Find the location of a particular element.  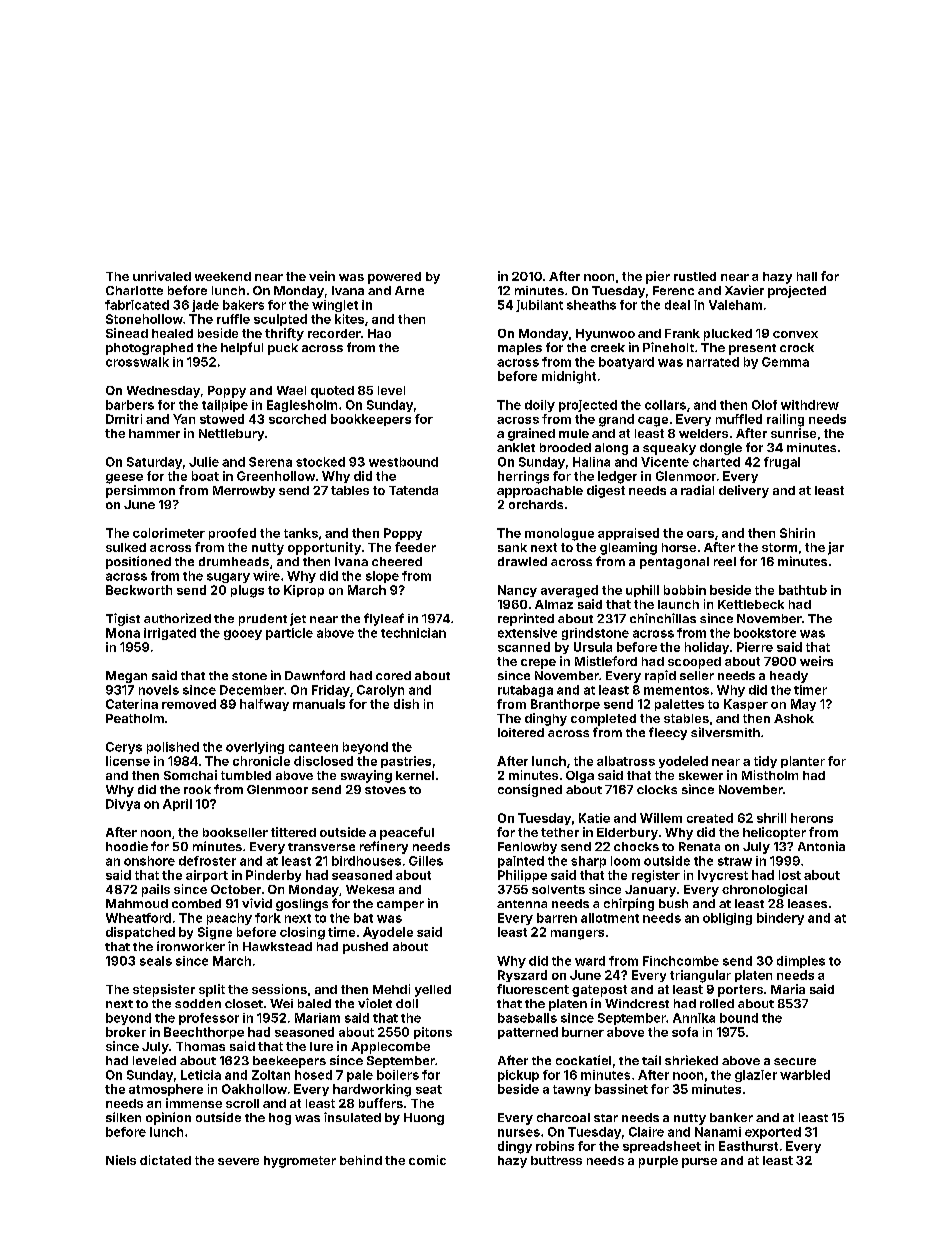

Antonia is located at coordinates (821, 846).
